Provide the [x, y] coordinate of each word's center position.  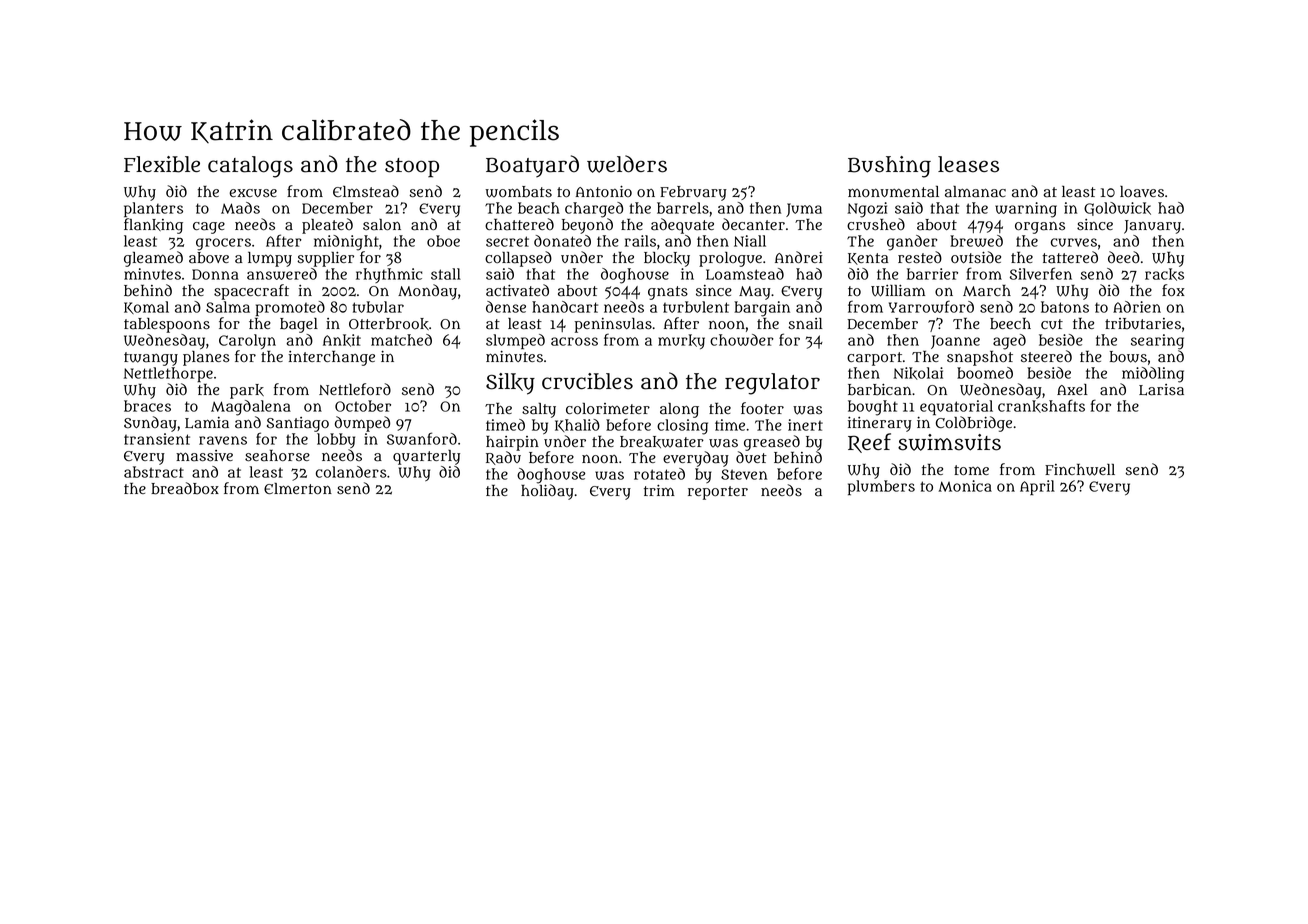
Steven [744, 474]
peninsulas [613, 325]
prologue [730, 259]
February [693, 193]
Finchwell [1080, 470]
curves [1074, 242]
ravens [223, 440]
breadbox [185, 488]
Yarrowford [931, 306]
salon [382, 225]
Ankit [342, 340]
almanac [975, 192]
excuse [253, 193]
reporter [718, 493]
